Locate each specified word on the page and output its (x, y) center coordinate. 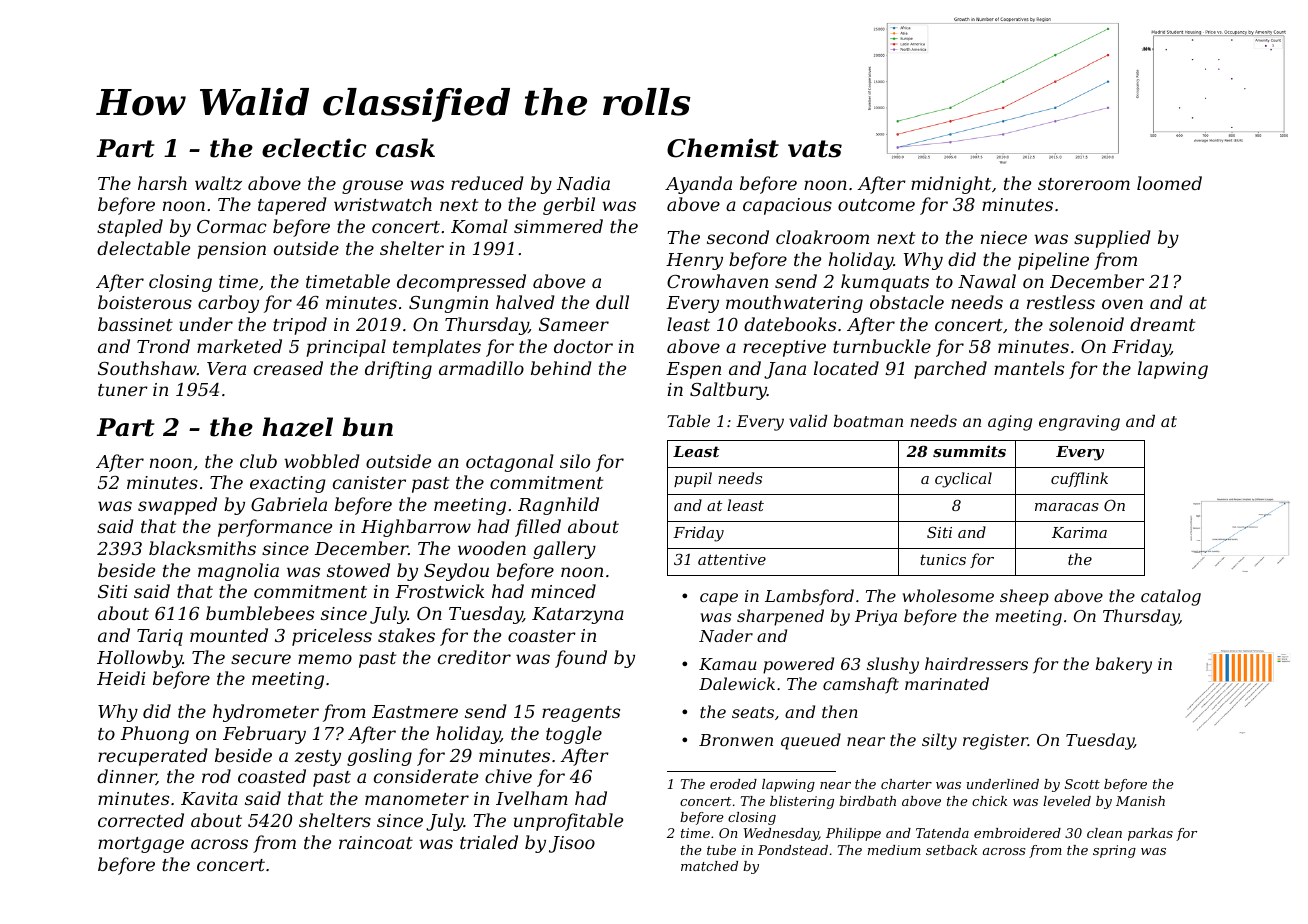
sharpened (780, 617)
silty (939, 741)
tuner (123, 390)
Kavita (209, 798)
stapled (130, 228)
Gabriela (289, 504)
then (840, 711)
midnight (951, 185)
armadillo (481, 368)
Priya (876, 618)
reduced (487, 183)
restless (1061, 302)
